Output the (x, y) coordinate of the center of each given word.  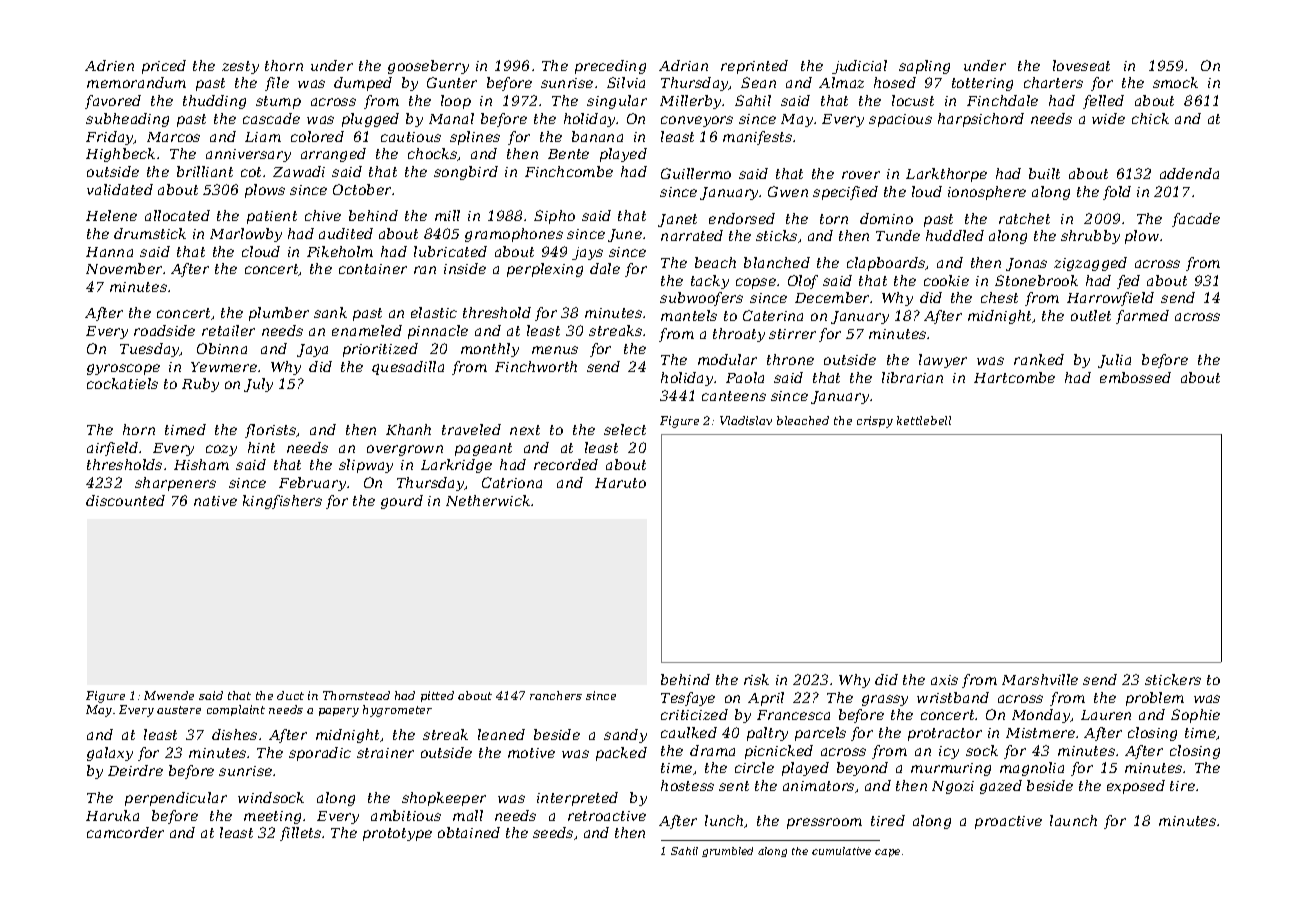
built (1044, 173)
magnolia (1032, 769)
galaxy (110, 754)
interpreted (577, 799)
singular (617, 102)
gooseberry (428, 67)
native (215, 501)
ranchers (556, 695)
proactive (1008, 822)
